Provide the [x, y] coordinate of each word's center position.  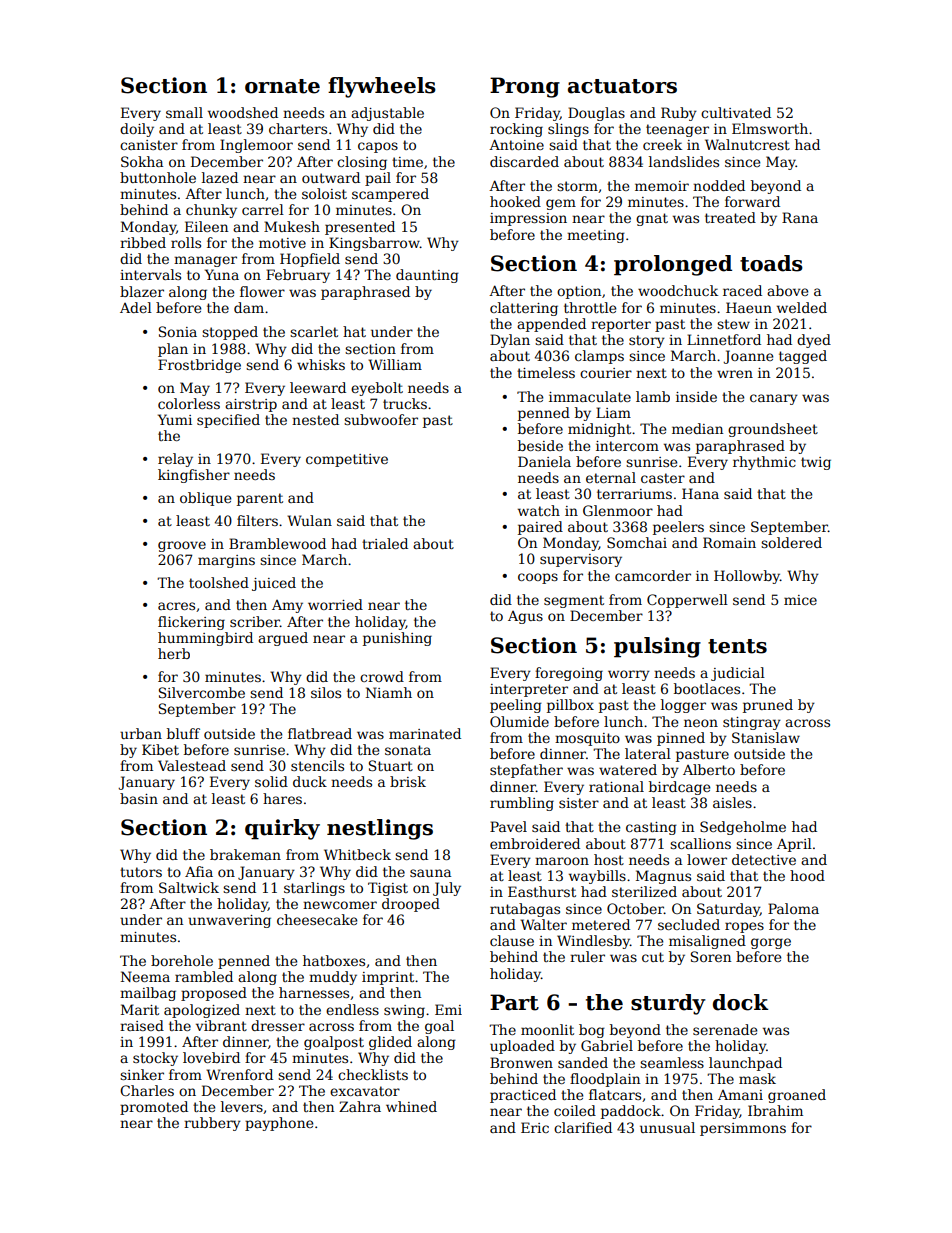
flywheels [382, 87]
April [794, 845]
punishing [397, 639]
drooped [411, 905]
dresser [278, 1025]
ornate [282, 86]
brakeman [245, 854]
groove [182, 546]
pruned [768, 706]
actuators [622, 86]
